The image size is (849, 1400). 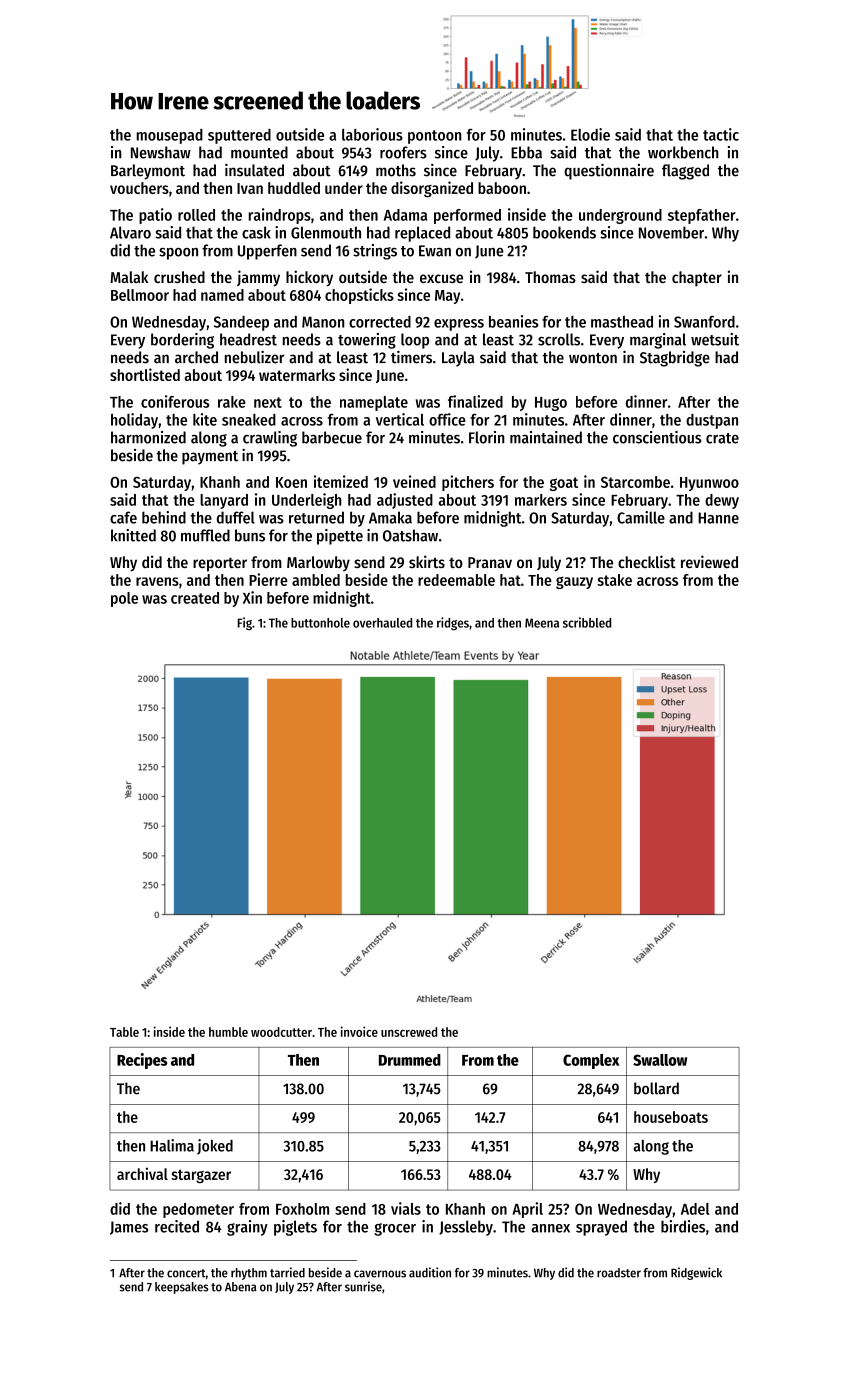 What do you see at coordinates (256, 232) in the page?
I see `cask` at bounding box center [256, 232].
